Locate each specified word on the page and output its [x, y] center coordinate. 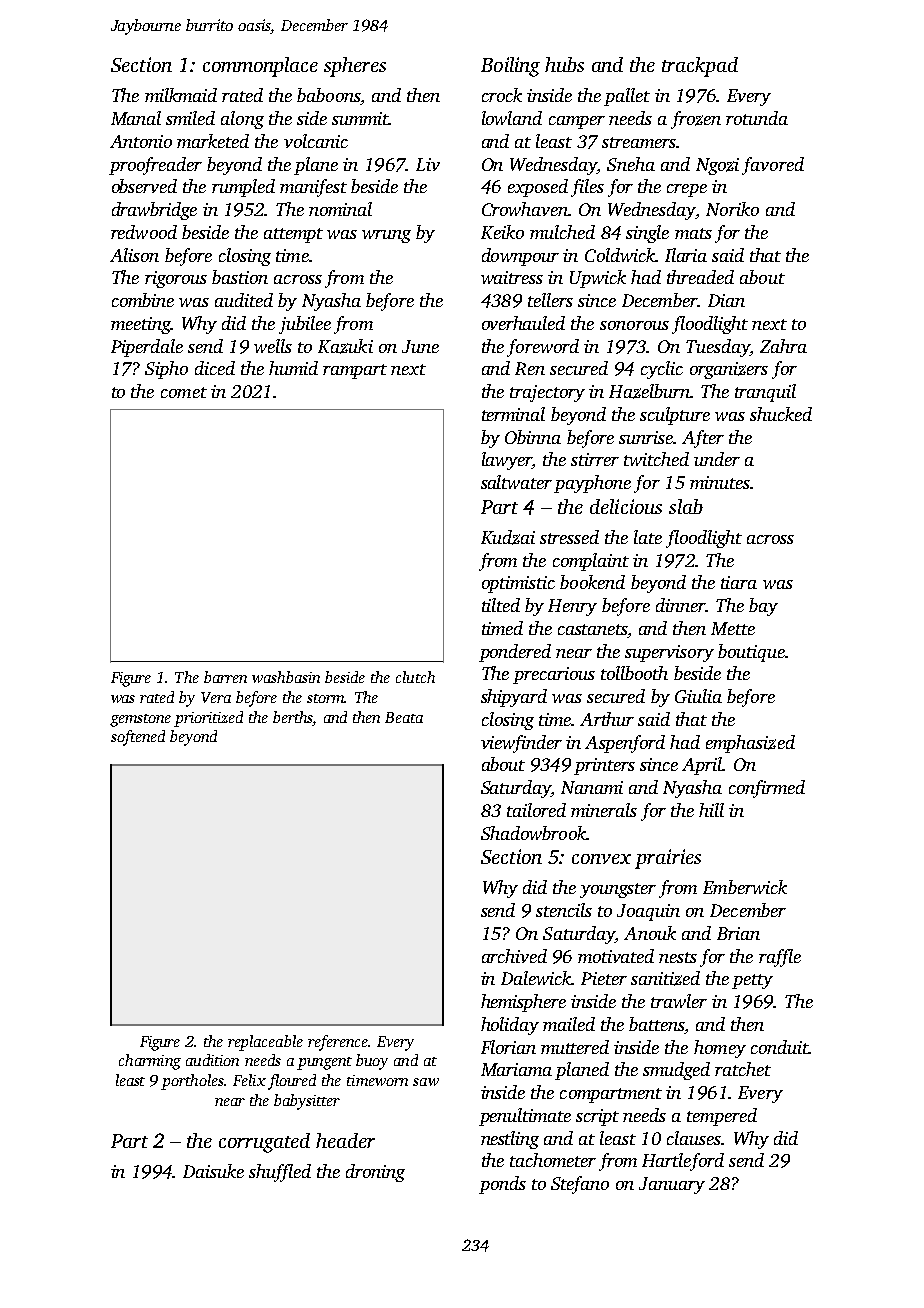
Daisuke [213, 1171]
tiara [739, 582]
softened [138, 738]
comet [184, 392]
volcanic [316, 141]
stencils [564, 910]
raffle [780, 958]
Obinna [533, 437]
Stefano [580, 1185]
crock [502, 95]
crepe [687, 190]
